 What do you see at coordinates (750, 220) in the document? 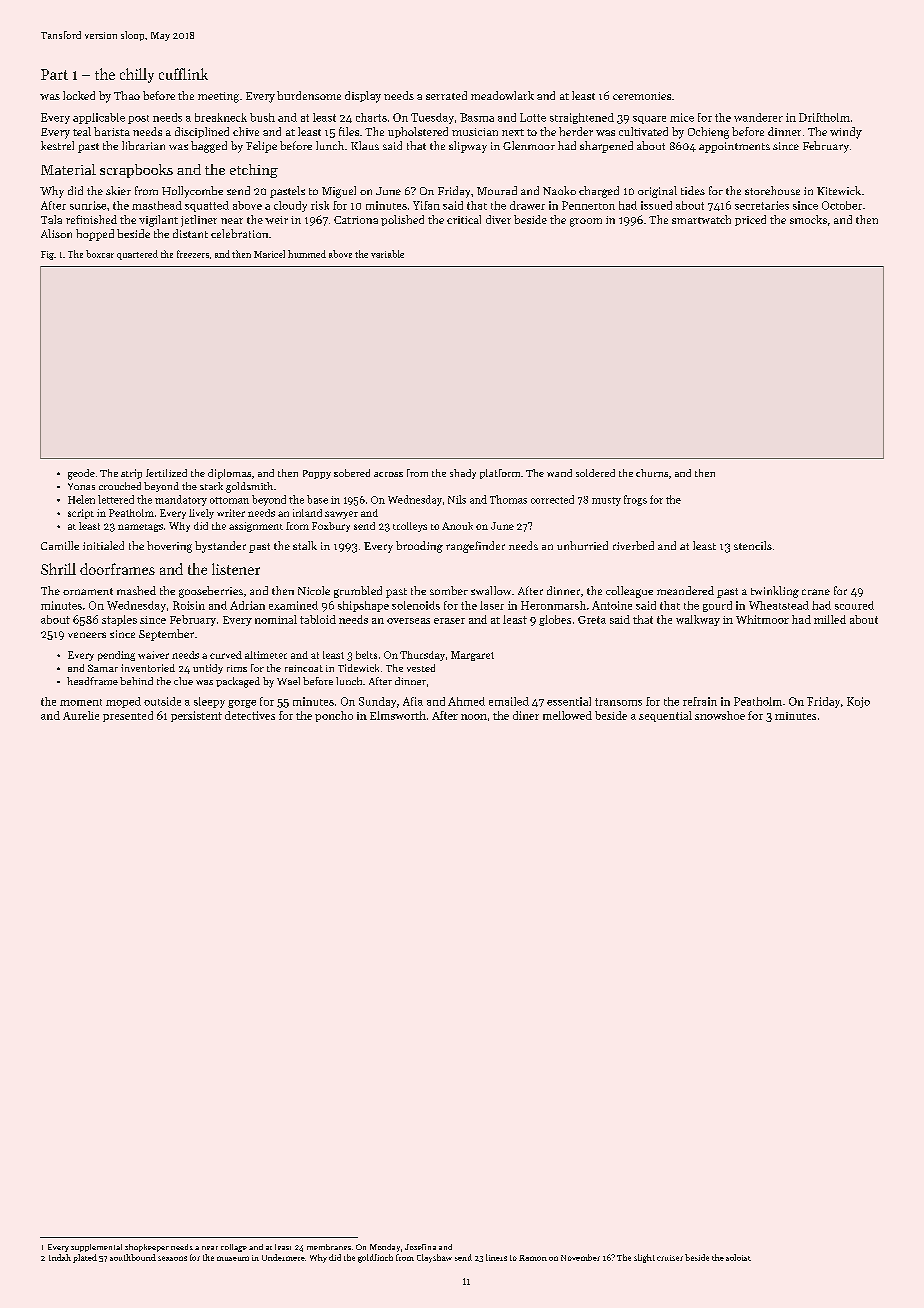
I see `priced` at bounding box center [750, 220].
